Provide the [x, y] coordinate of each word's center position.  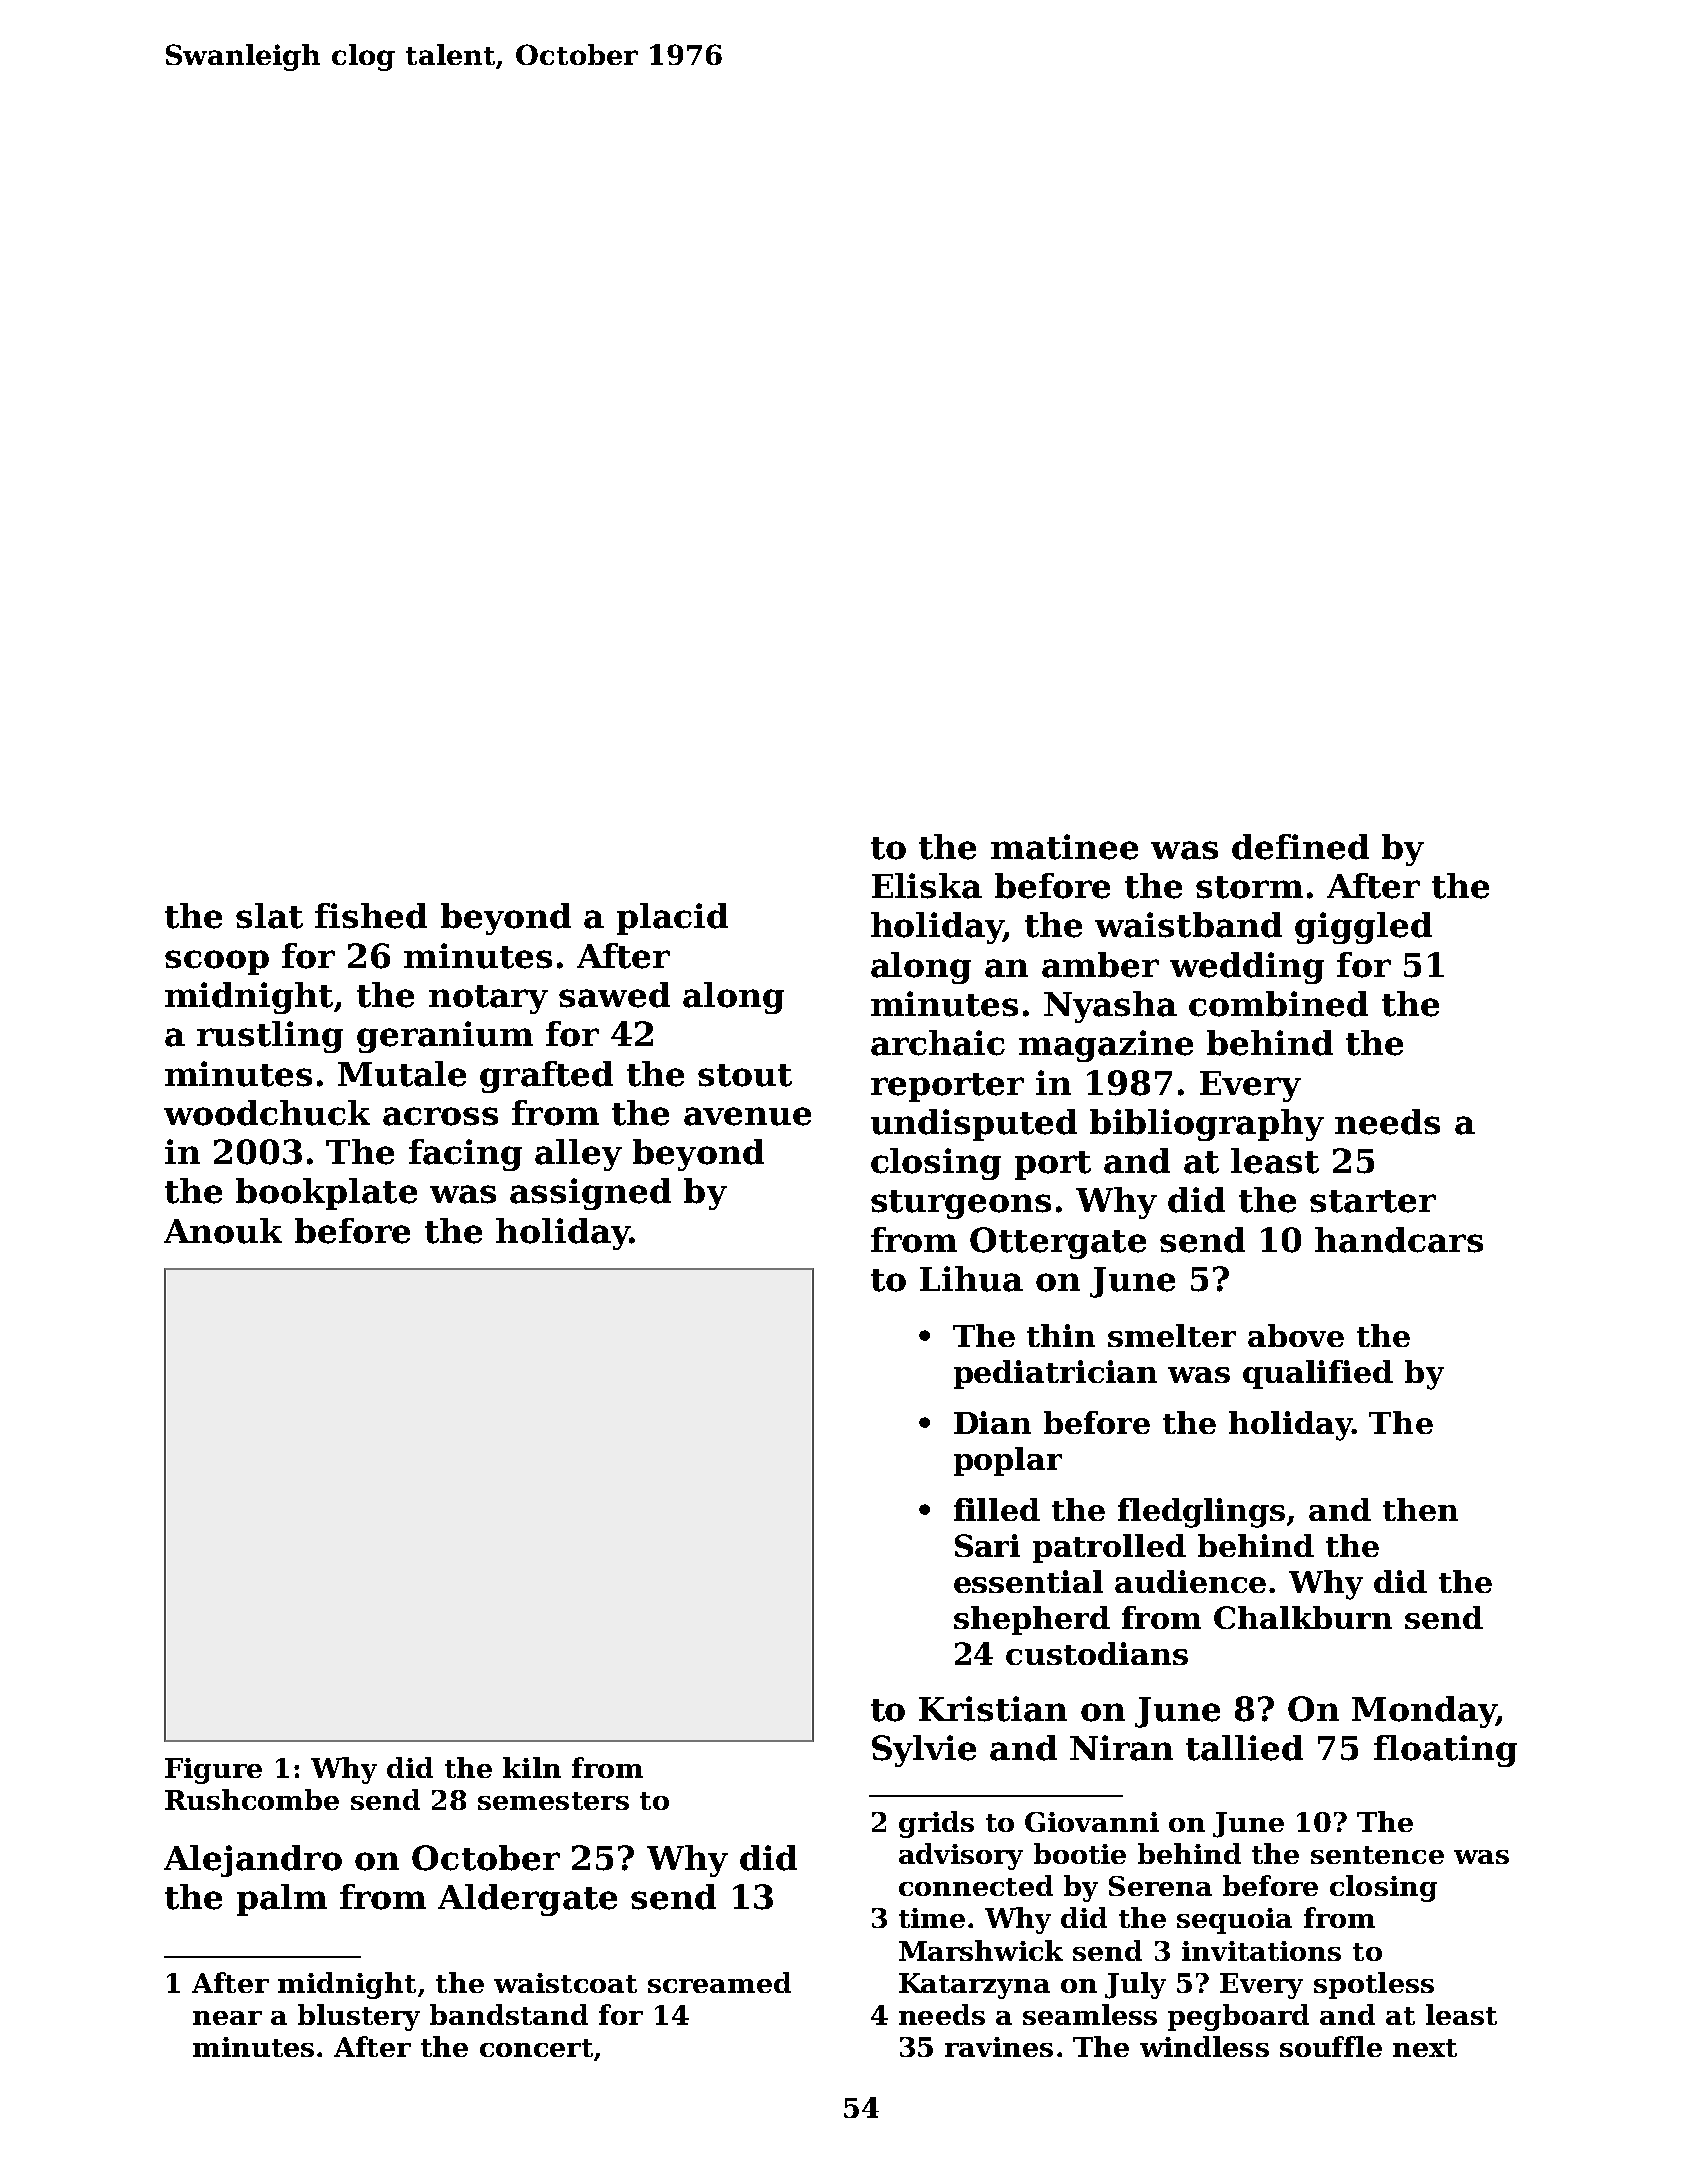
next [1425, 2048]
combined [1278, 1004]
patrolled [1109, 1548]
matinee [1064, 847]
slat [269, 916]
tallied [1244, 1748]
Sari [987, 1545]
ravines [999, 2047]
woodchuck [267, 1113]
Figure [213, 1771]
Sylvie [924, 1751]
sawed [614, 995]
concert [536, 2048]
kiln [532, 1767]
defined [1300, 847]
